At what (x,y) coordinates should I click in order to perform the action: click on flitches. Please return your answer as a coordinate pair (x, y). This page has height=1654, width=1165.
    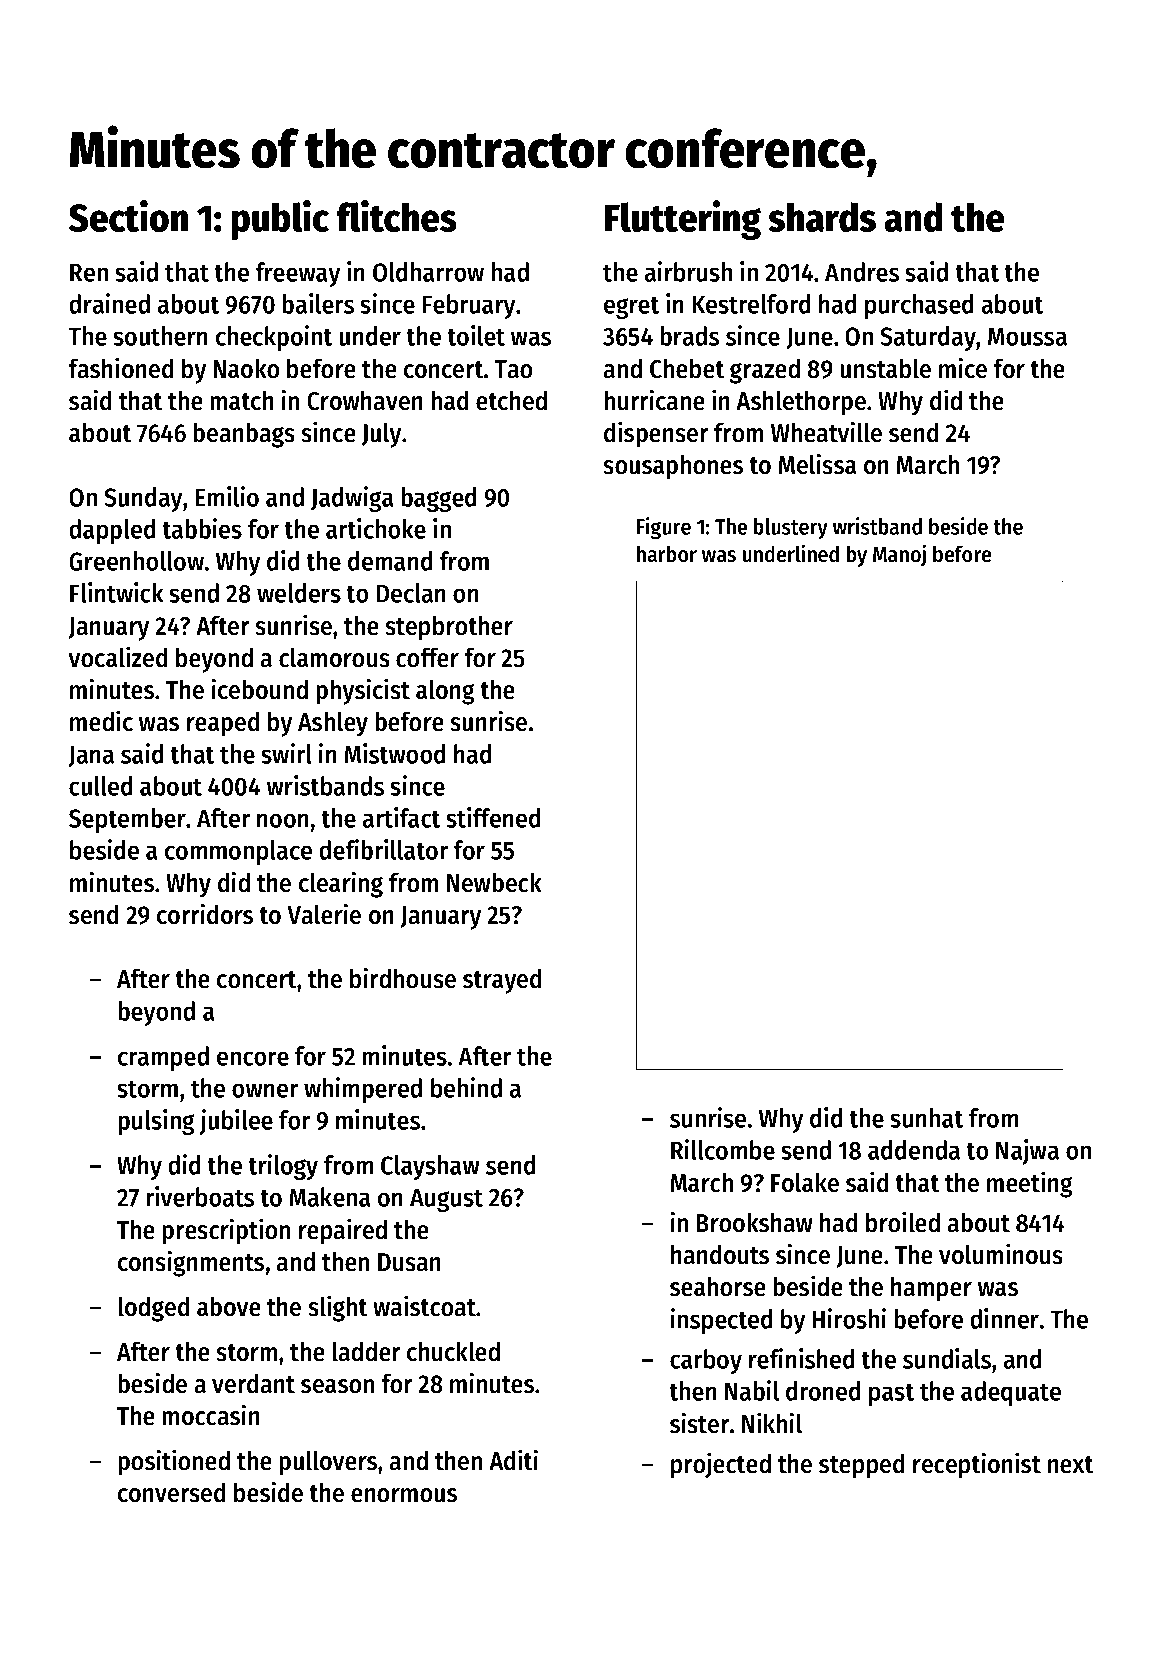
    Looking at the image, I should click on (396, 216).
